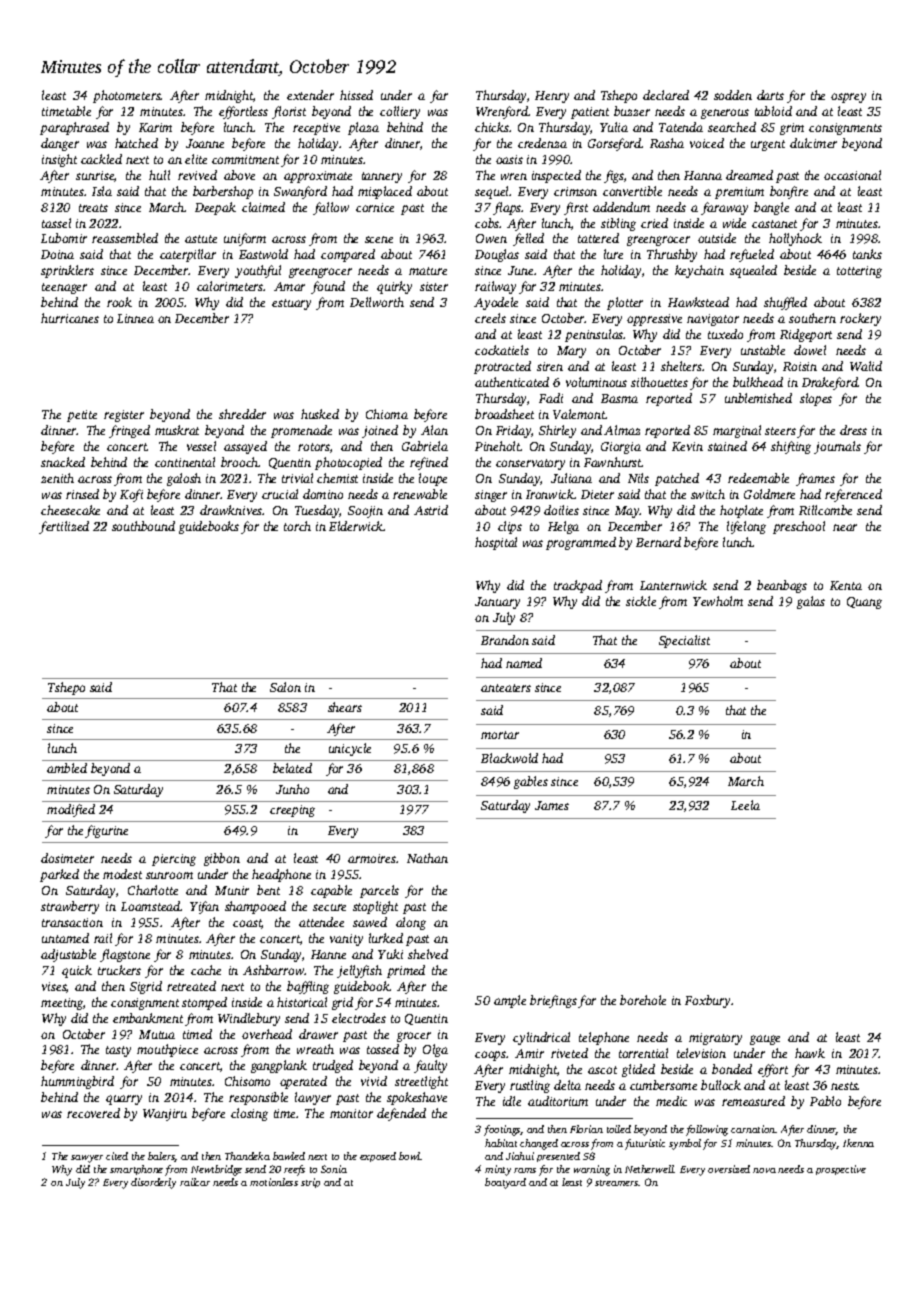  Describe the element at coordinates (74, 128) in the page. I see `paraphrased` at that location.
